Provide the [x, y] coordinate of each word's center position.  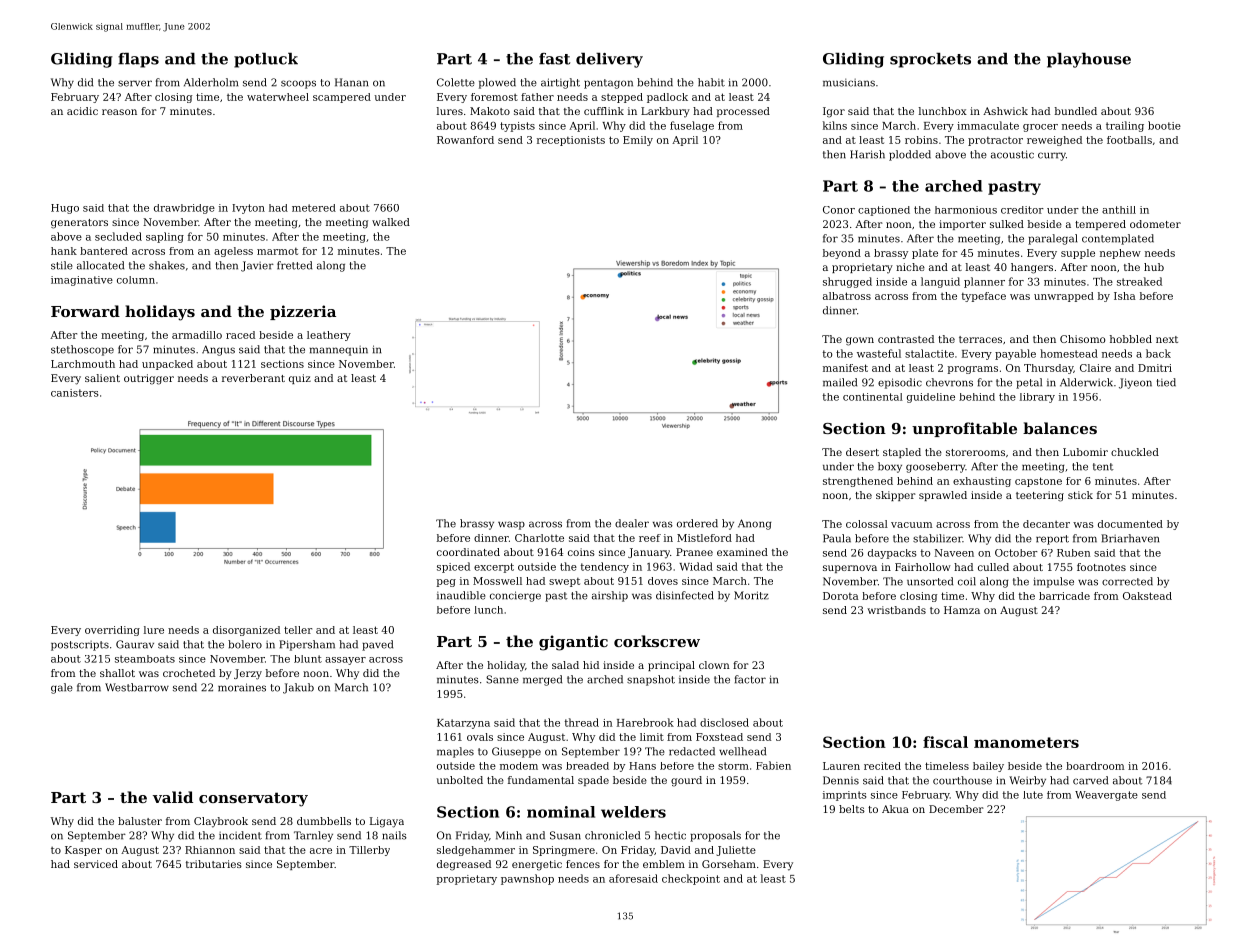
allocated [100, 265]
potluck [266, 60]
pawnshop [527, 879]
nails [394, 835]
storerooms [975, 452]
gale [62, 688]
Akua [895, 809]
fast [554, 59]
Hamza [962, 610]
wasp [511, 525]
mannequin [339, 351]
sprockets [930, 60]
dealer [632, 523]
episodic [900, 383]
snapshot [651, 680]
